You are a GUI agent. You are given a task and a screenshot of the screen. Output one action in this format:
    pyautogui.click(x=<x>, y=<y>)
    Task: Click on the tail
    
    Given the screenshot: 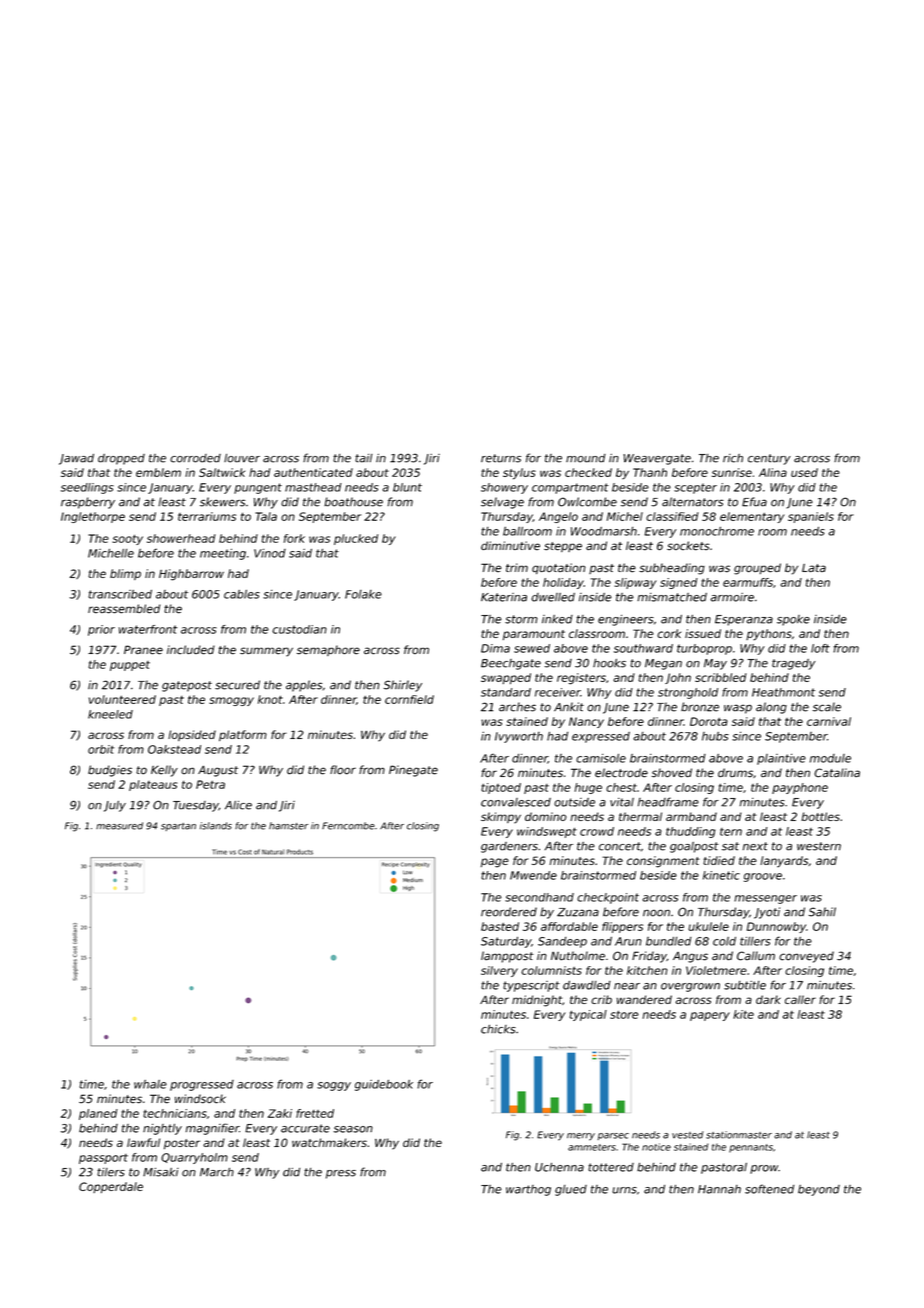 What is the action you would take?
    pyautogui.click(x=364, y=458)
